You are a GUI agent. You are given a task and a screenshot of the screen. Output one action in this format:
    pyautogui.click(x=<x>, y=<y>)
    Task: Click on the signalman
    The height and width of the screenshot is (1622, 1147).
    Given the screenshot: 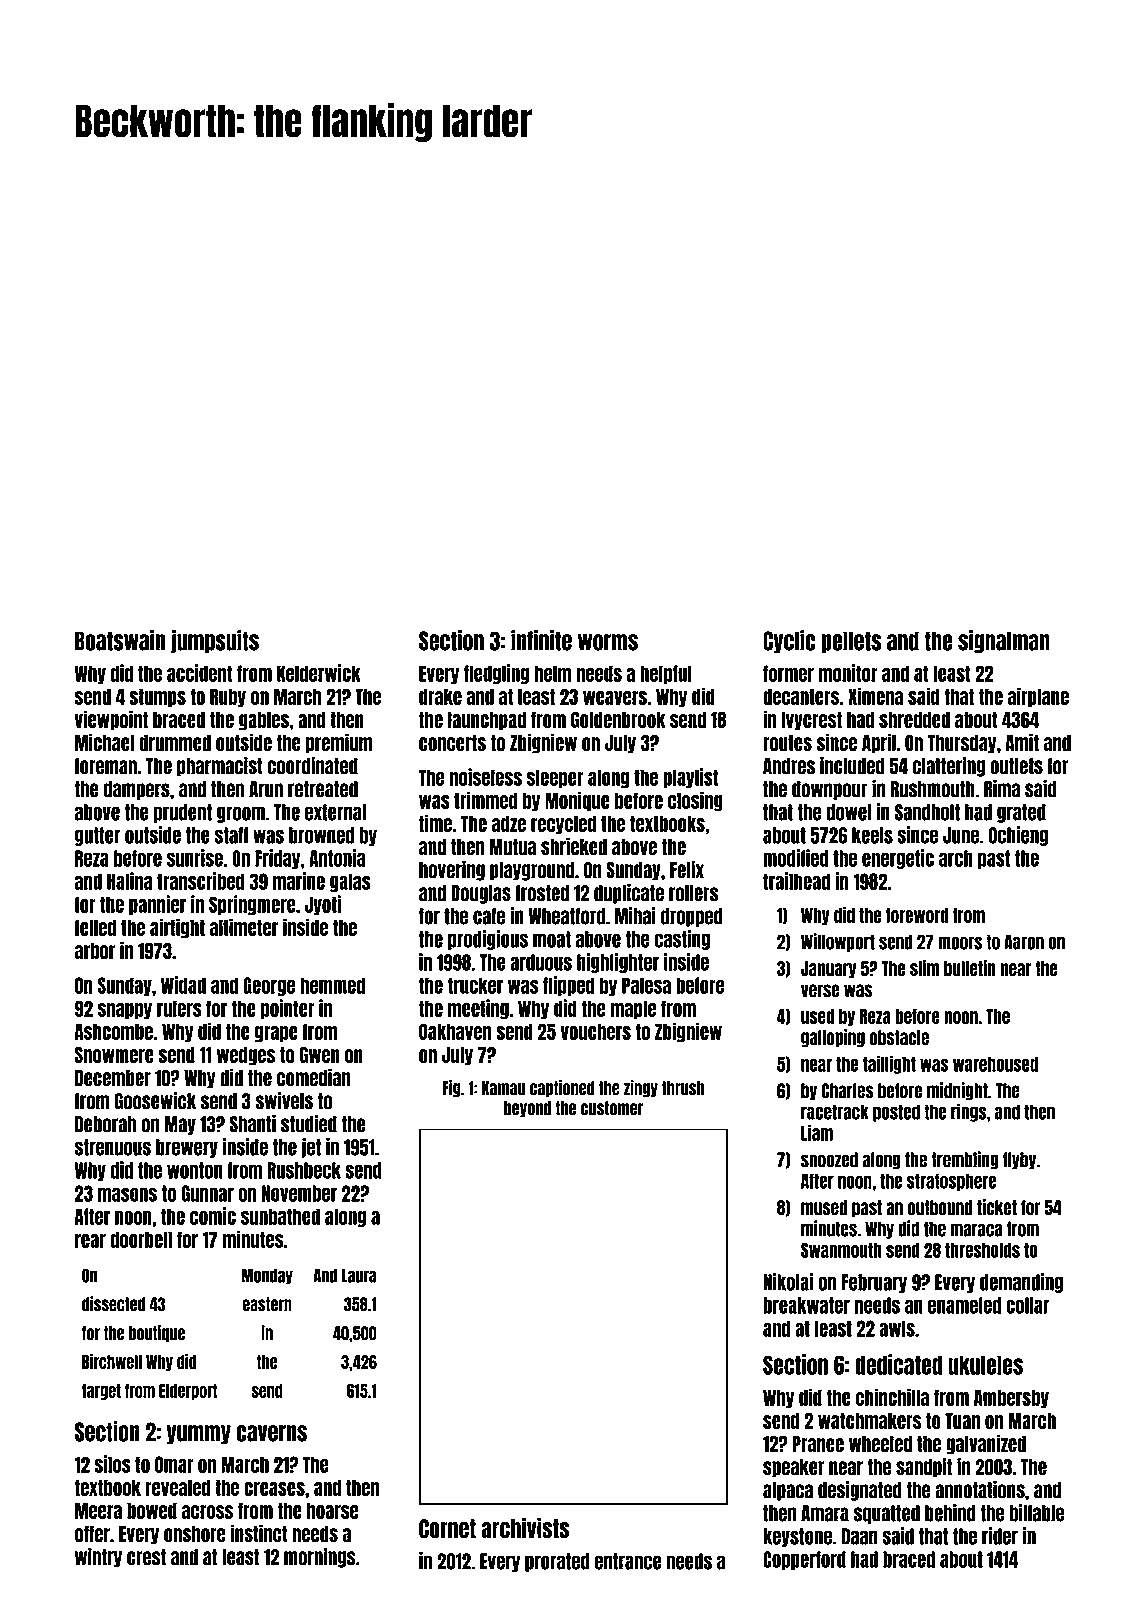 What is the action you would take?
    pyautogui.click(x=1004, y=641)
